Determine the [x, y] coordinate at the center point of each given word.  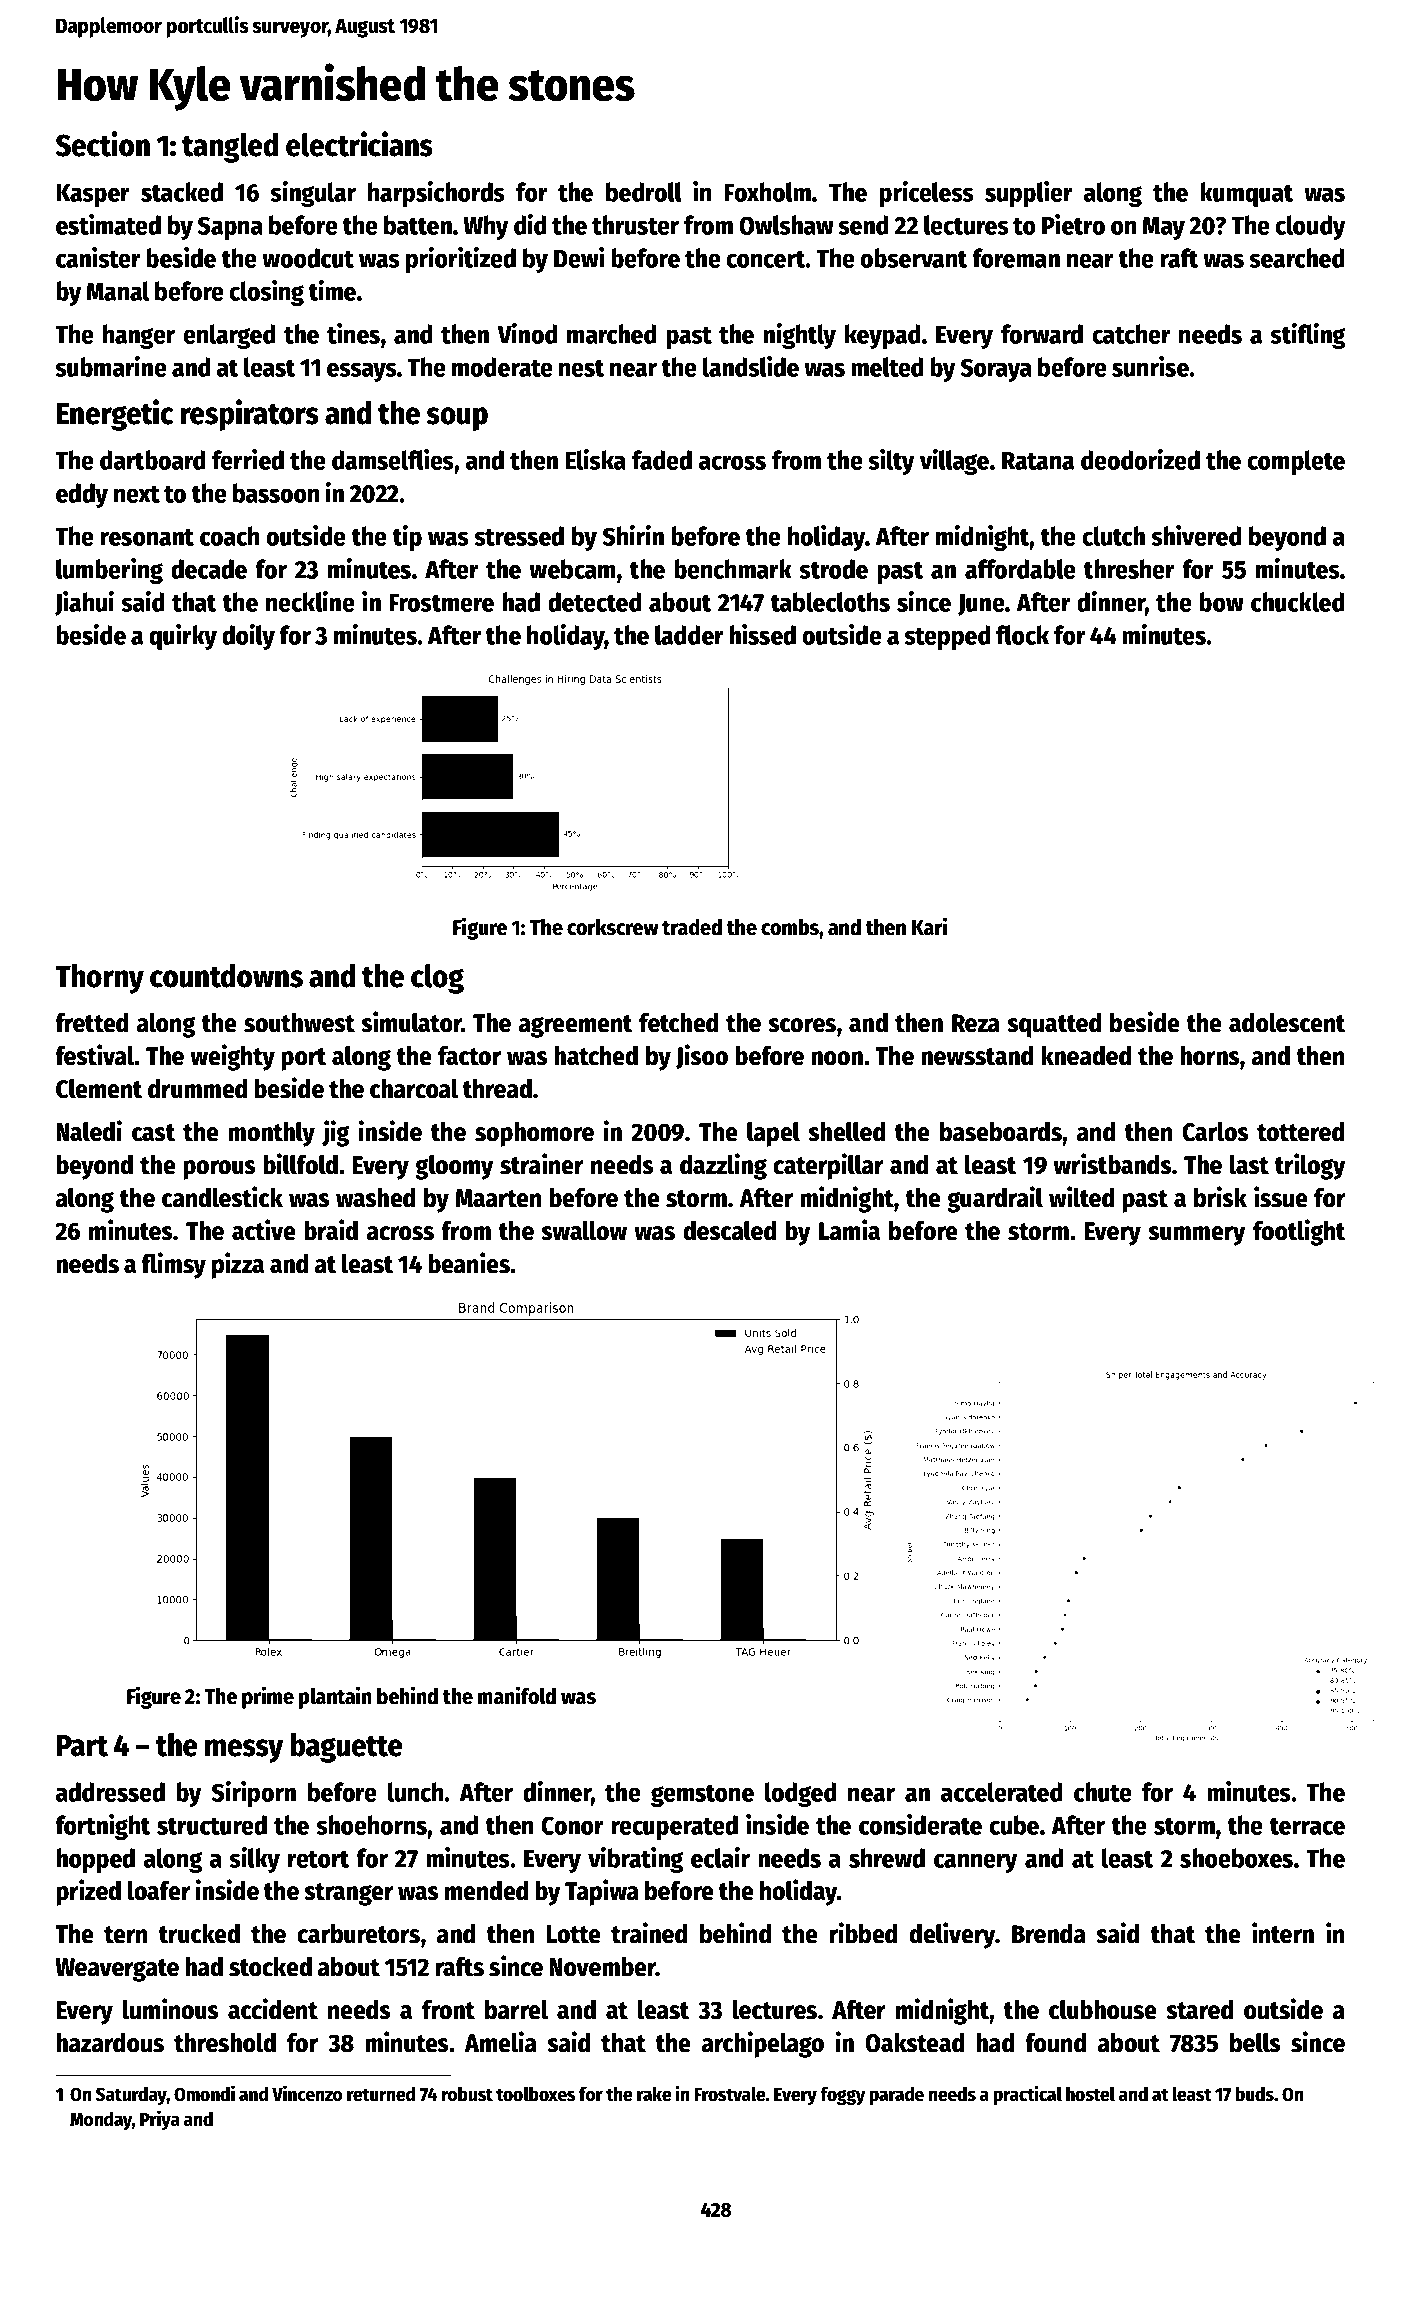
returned [381, 2094]
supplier [1029, 194]
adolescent [1287, 1023]
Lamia [849, 1230]
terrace [1307, 1826]
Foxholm [767, 192]
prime [268, 1697]
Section [102, 144]
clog [437, 979]
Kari [930, 926]
